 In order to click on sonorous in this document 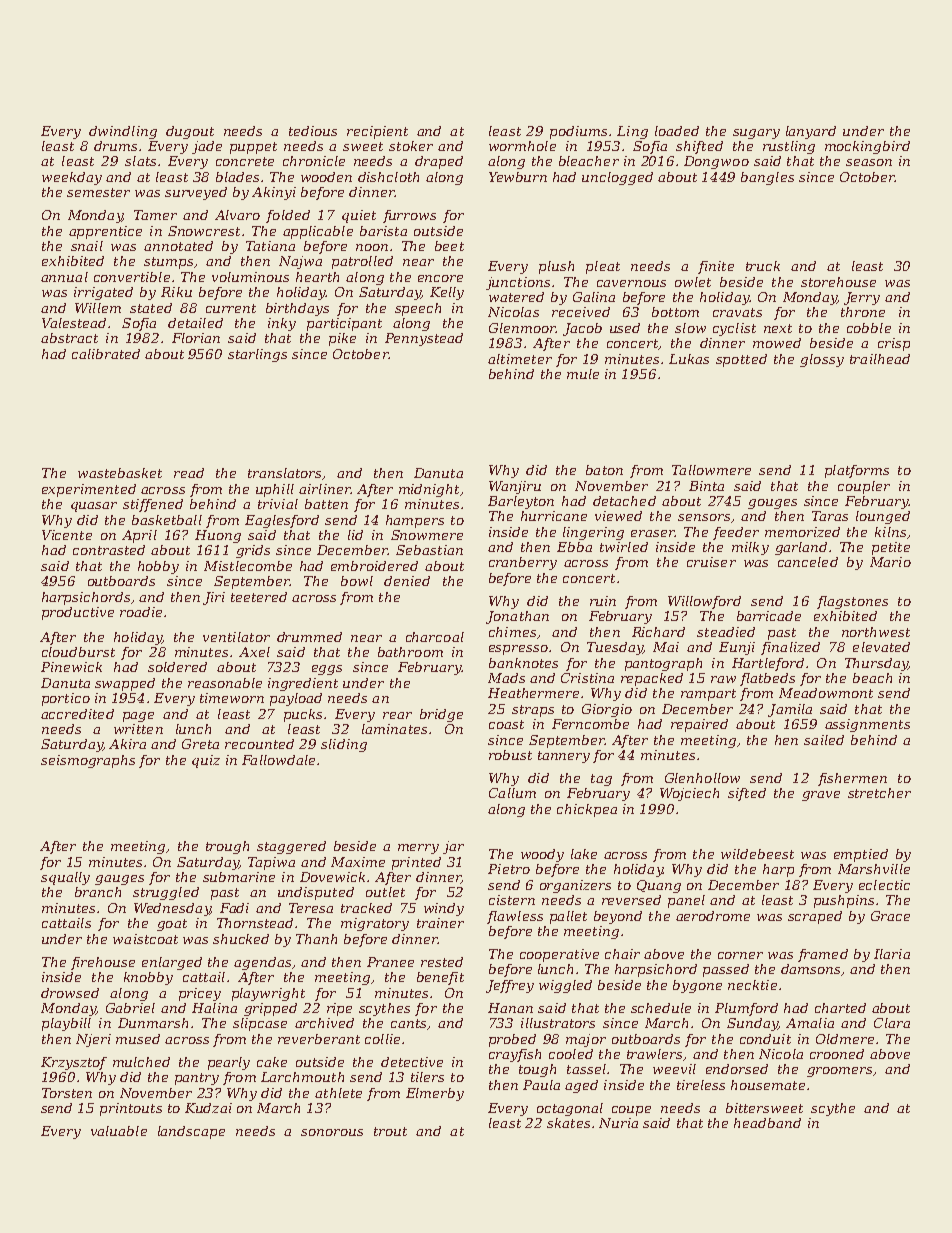, I will do `click(332, 1132)`.
